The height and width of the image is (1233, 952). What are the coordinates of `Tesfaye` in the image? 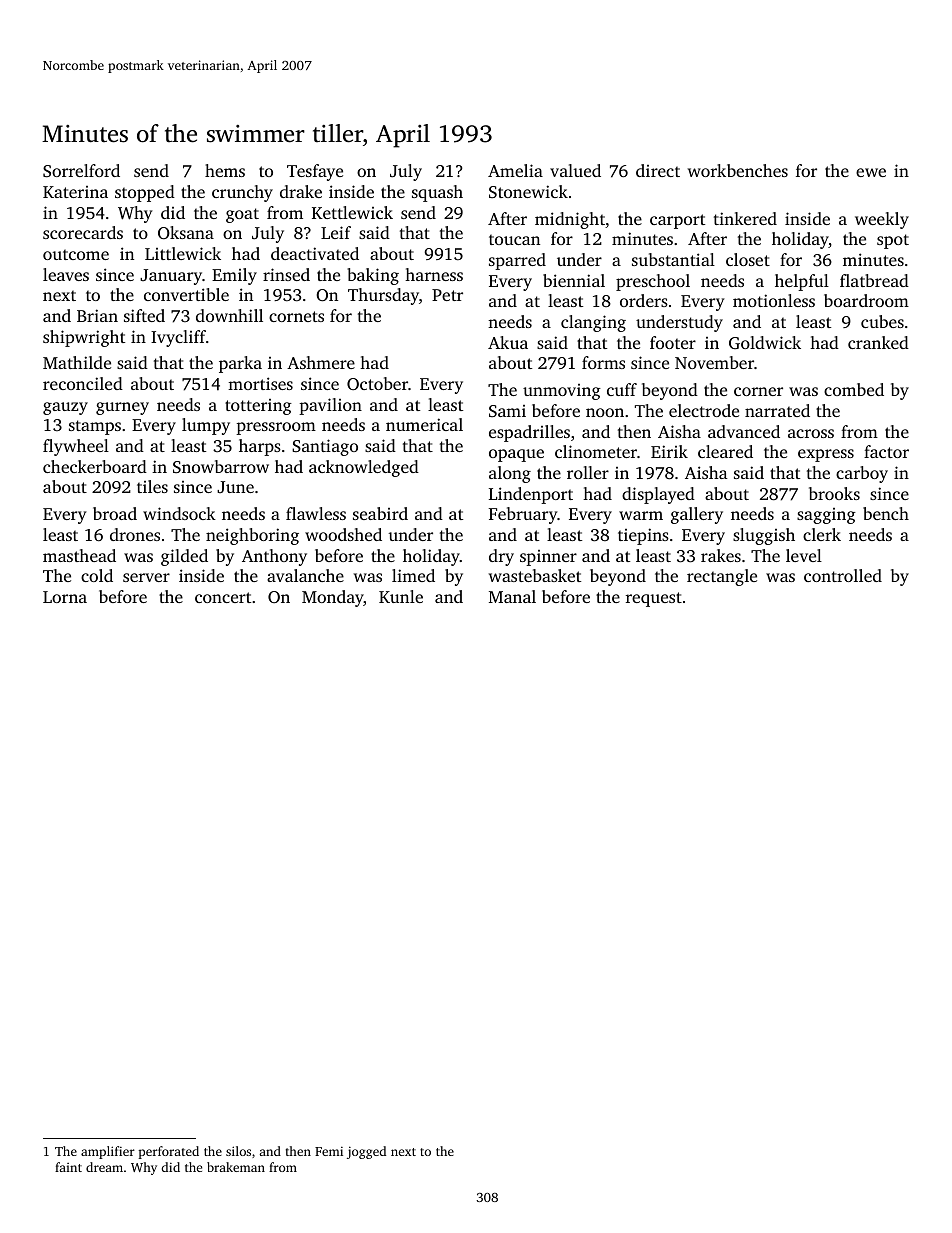 It's located at (315, 172).
